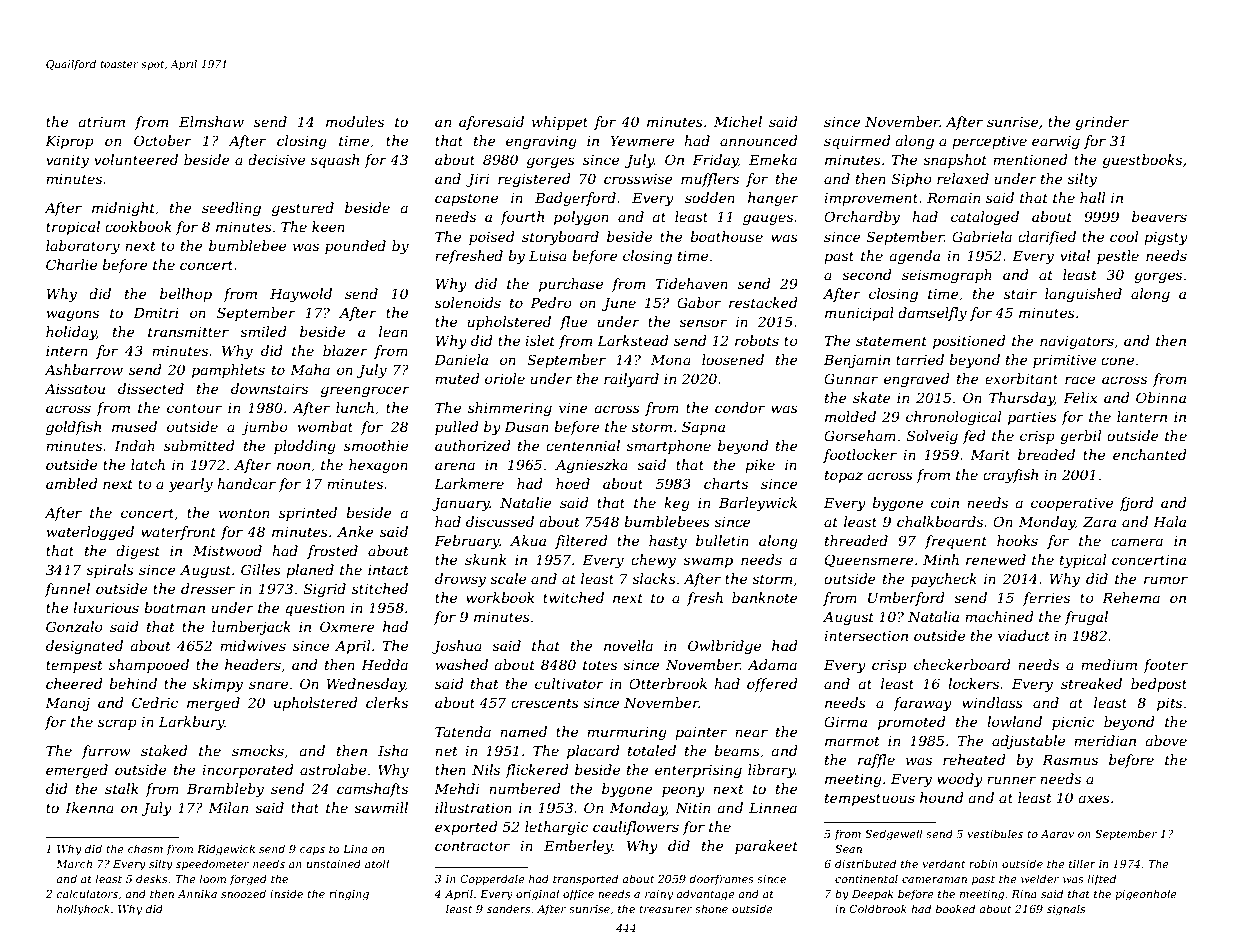 This page has width=1233, height=952. I want to click on filtered, so click(581, 542).
